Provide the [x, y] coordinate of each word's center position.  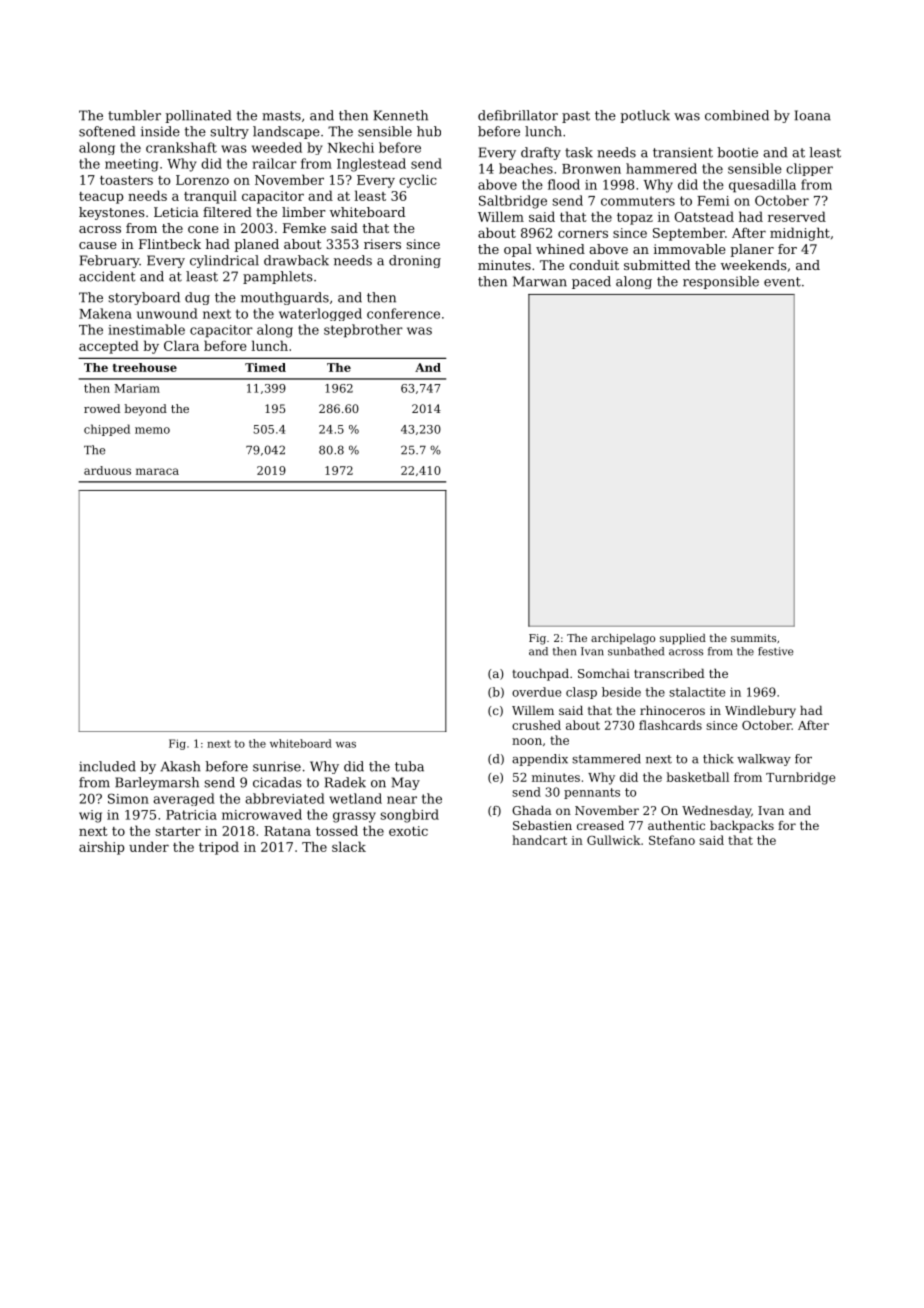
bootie [737, 152]
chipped [107, 430]
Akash [180, 766]
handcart [539, 840]
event [782, 282]
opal [518, 250]
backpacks [742, 827]
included [107, 766]
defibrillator [518, 115]
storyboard [144, 298]
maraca [157, 471]
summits [753, 638]
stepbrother [363, 331]
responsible [721, 282]
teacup [101, 198]
